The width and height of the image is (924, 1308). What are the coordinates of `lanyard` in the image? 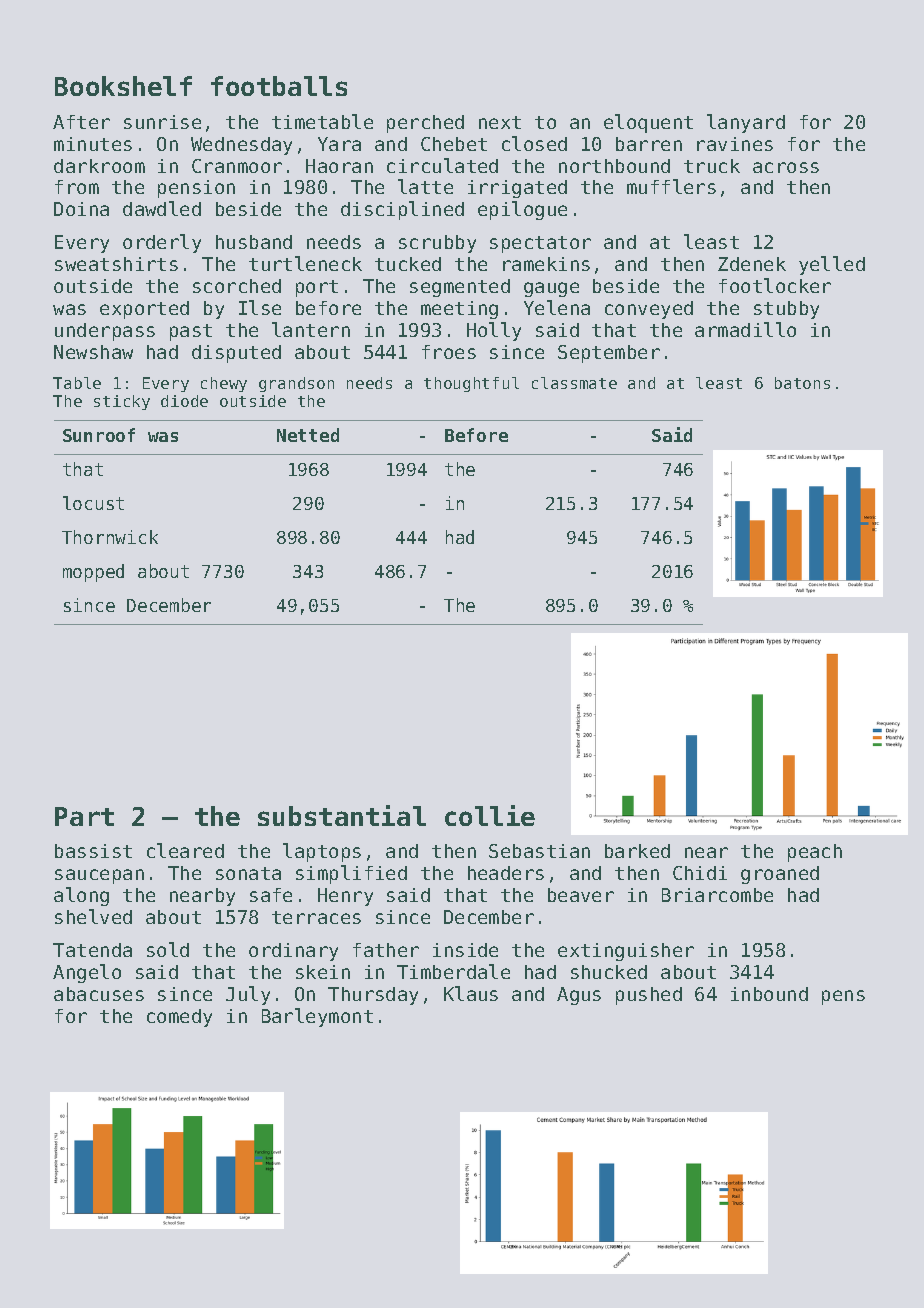 It's located at (746, 123).
